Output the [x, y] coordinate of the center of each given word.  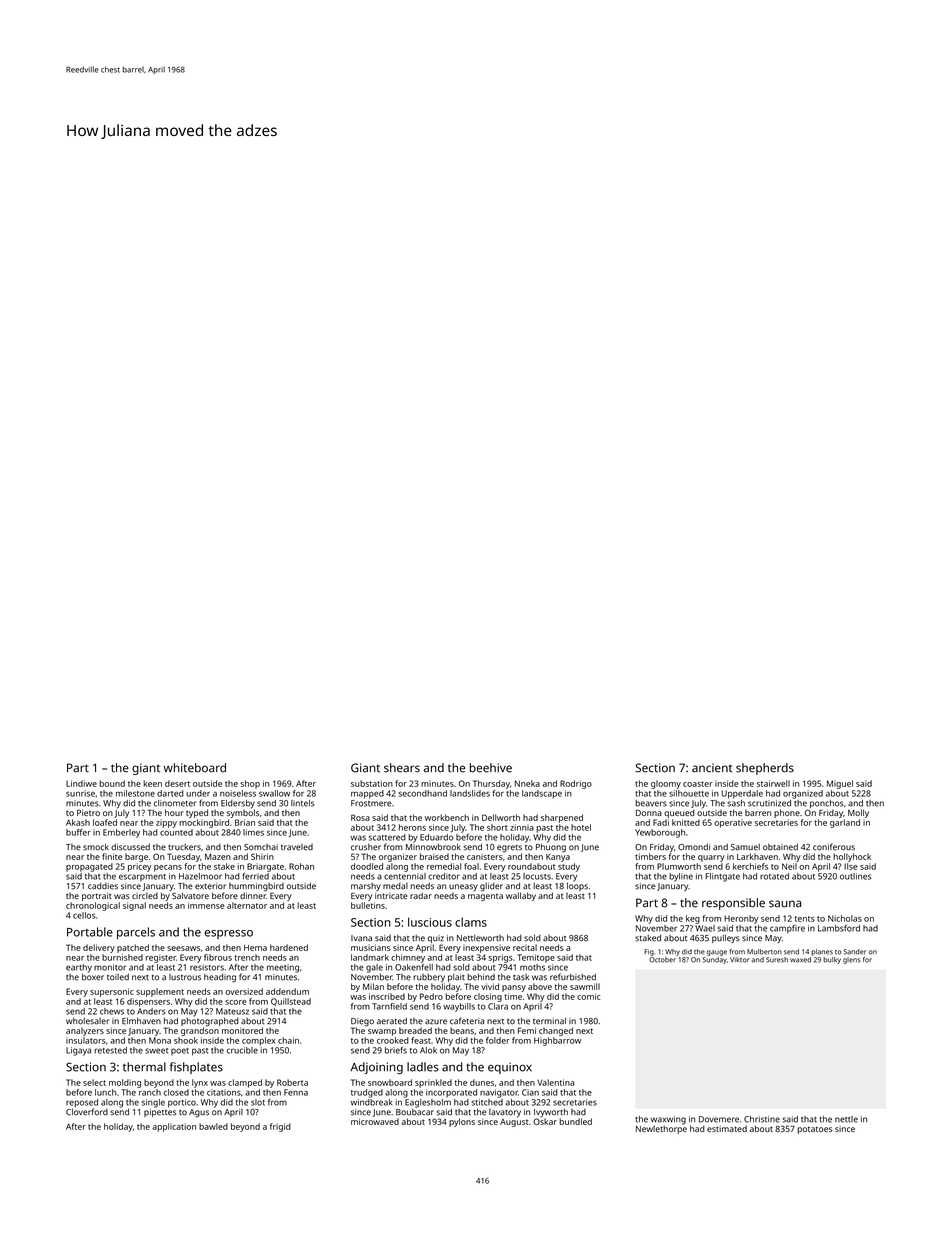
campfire [787, 929]
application [174, 1127]
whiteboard [195, 768]
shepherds [765, 769]
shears [402, 768]
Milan [373, 986]
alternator [247, 905]
